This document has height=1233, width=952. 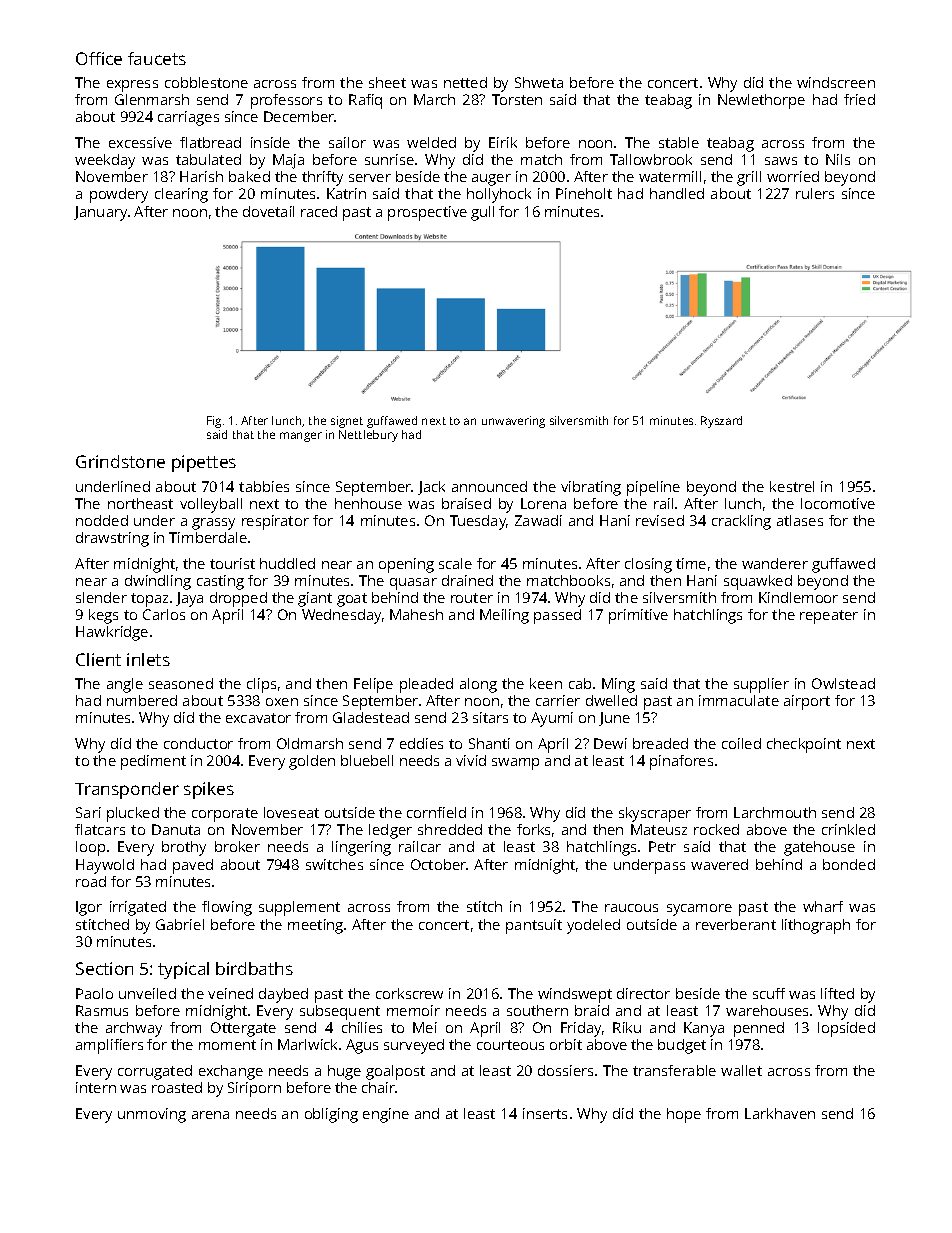 I want to click on powdery, so click(x=119, y=195).
